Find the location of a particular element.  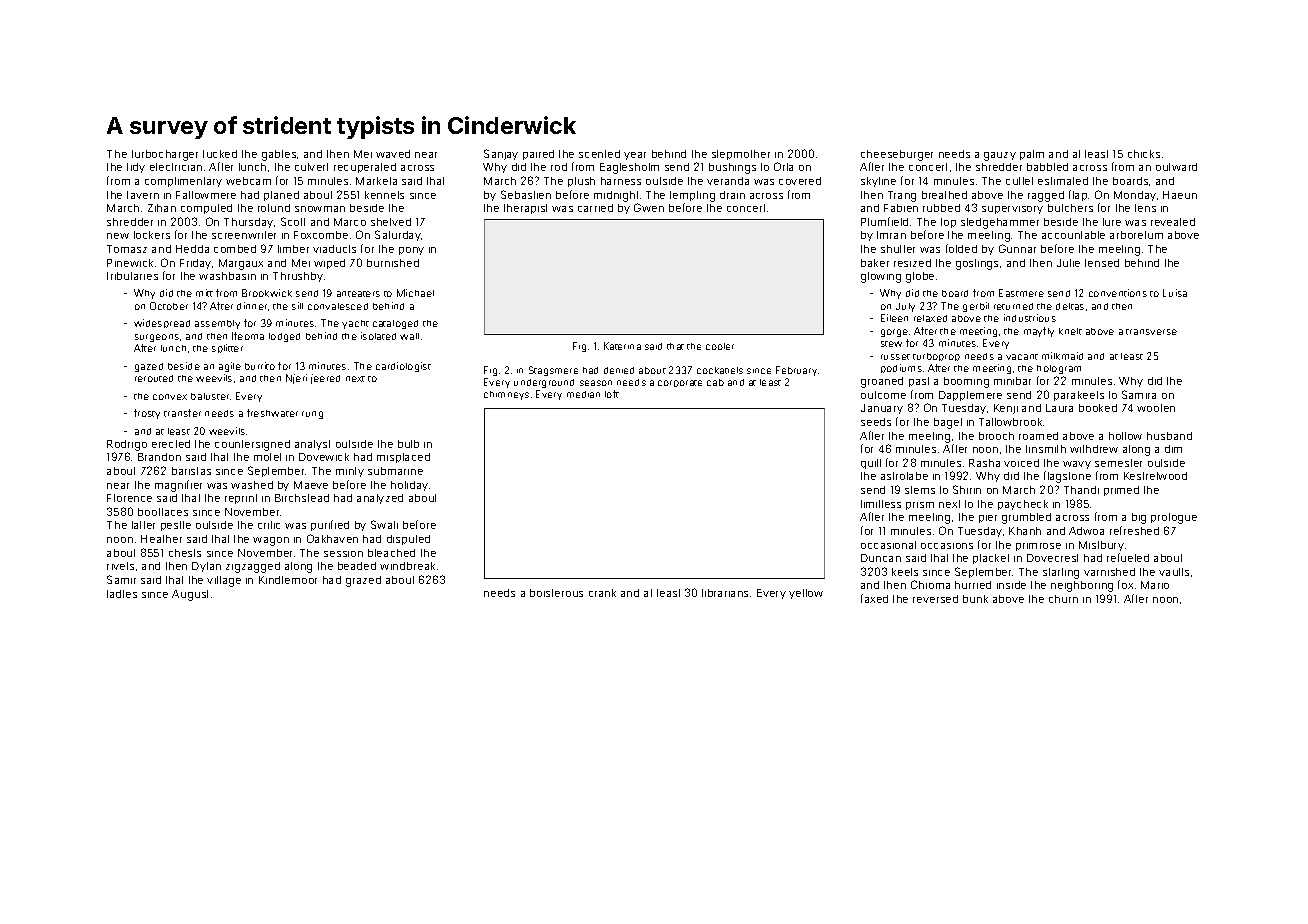

cutlet is located at coordinates (1019, 181).
